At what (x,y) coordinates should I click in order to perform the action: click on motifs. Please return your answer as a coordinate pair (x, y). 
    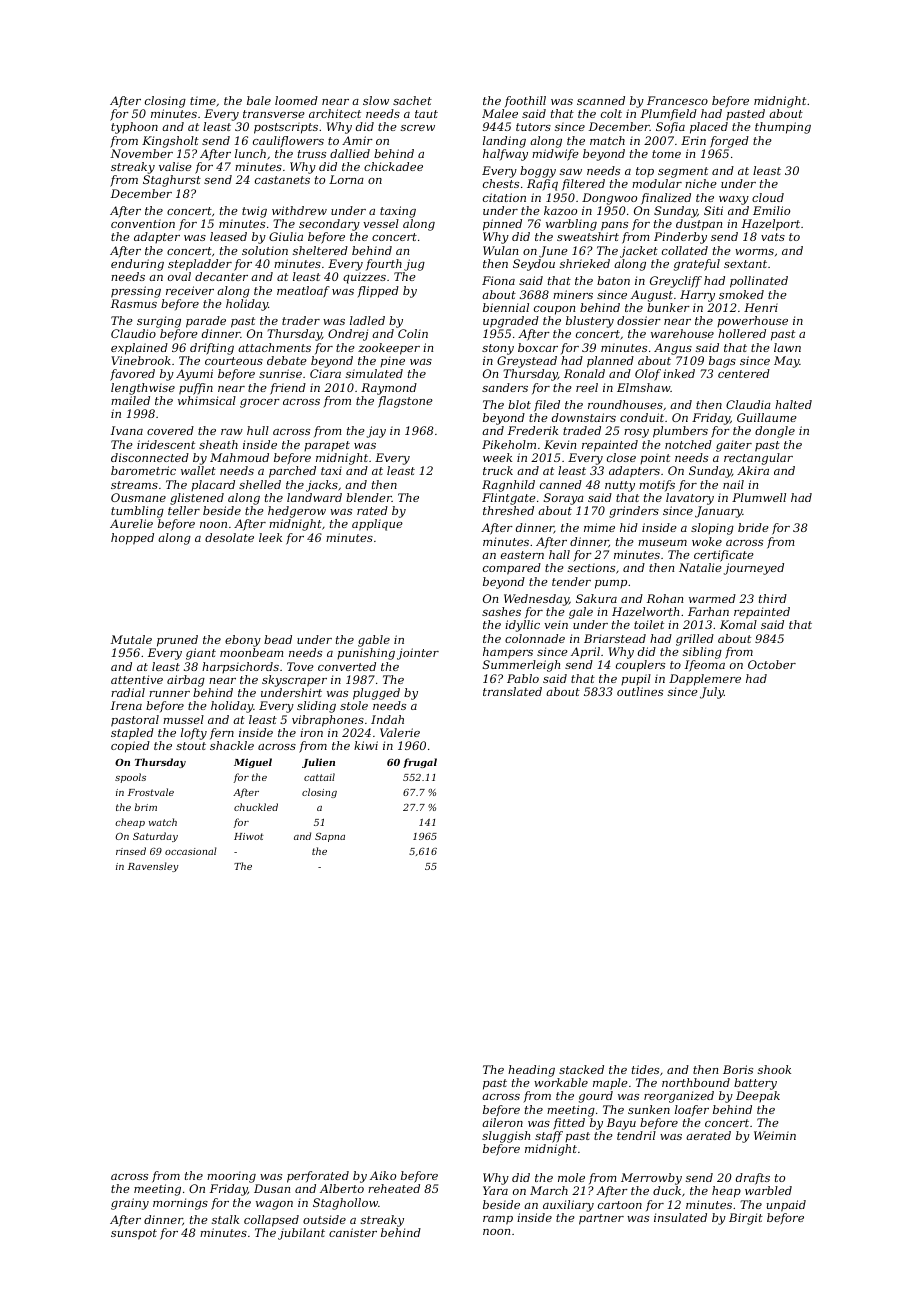
    Looking at the image, I should click on (657, 485).
